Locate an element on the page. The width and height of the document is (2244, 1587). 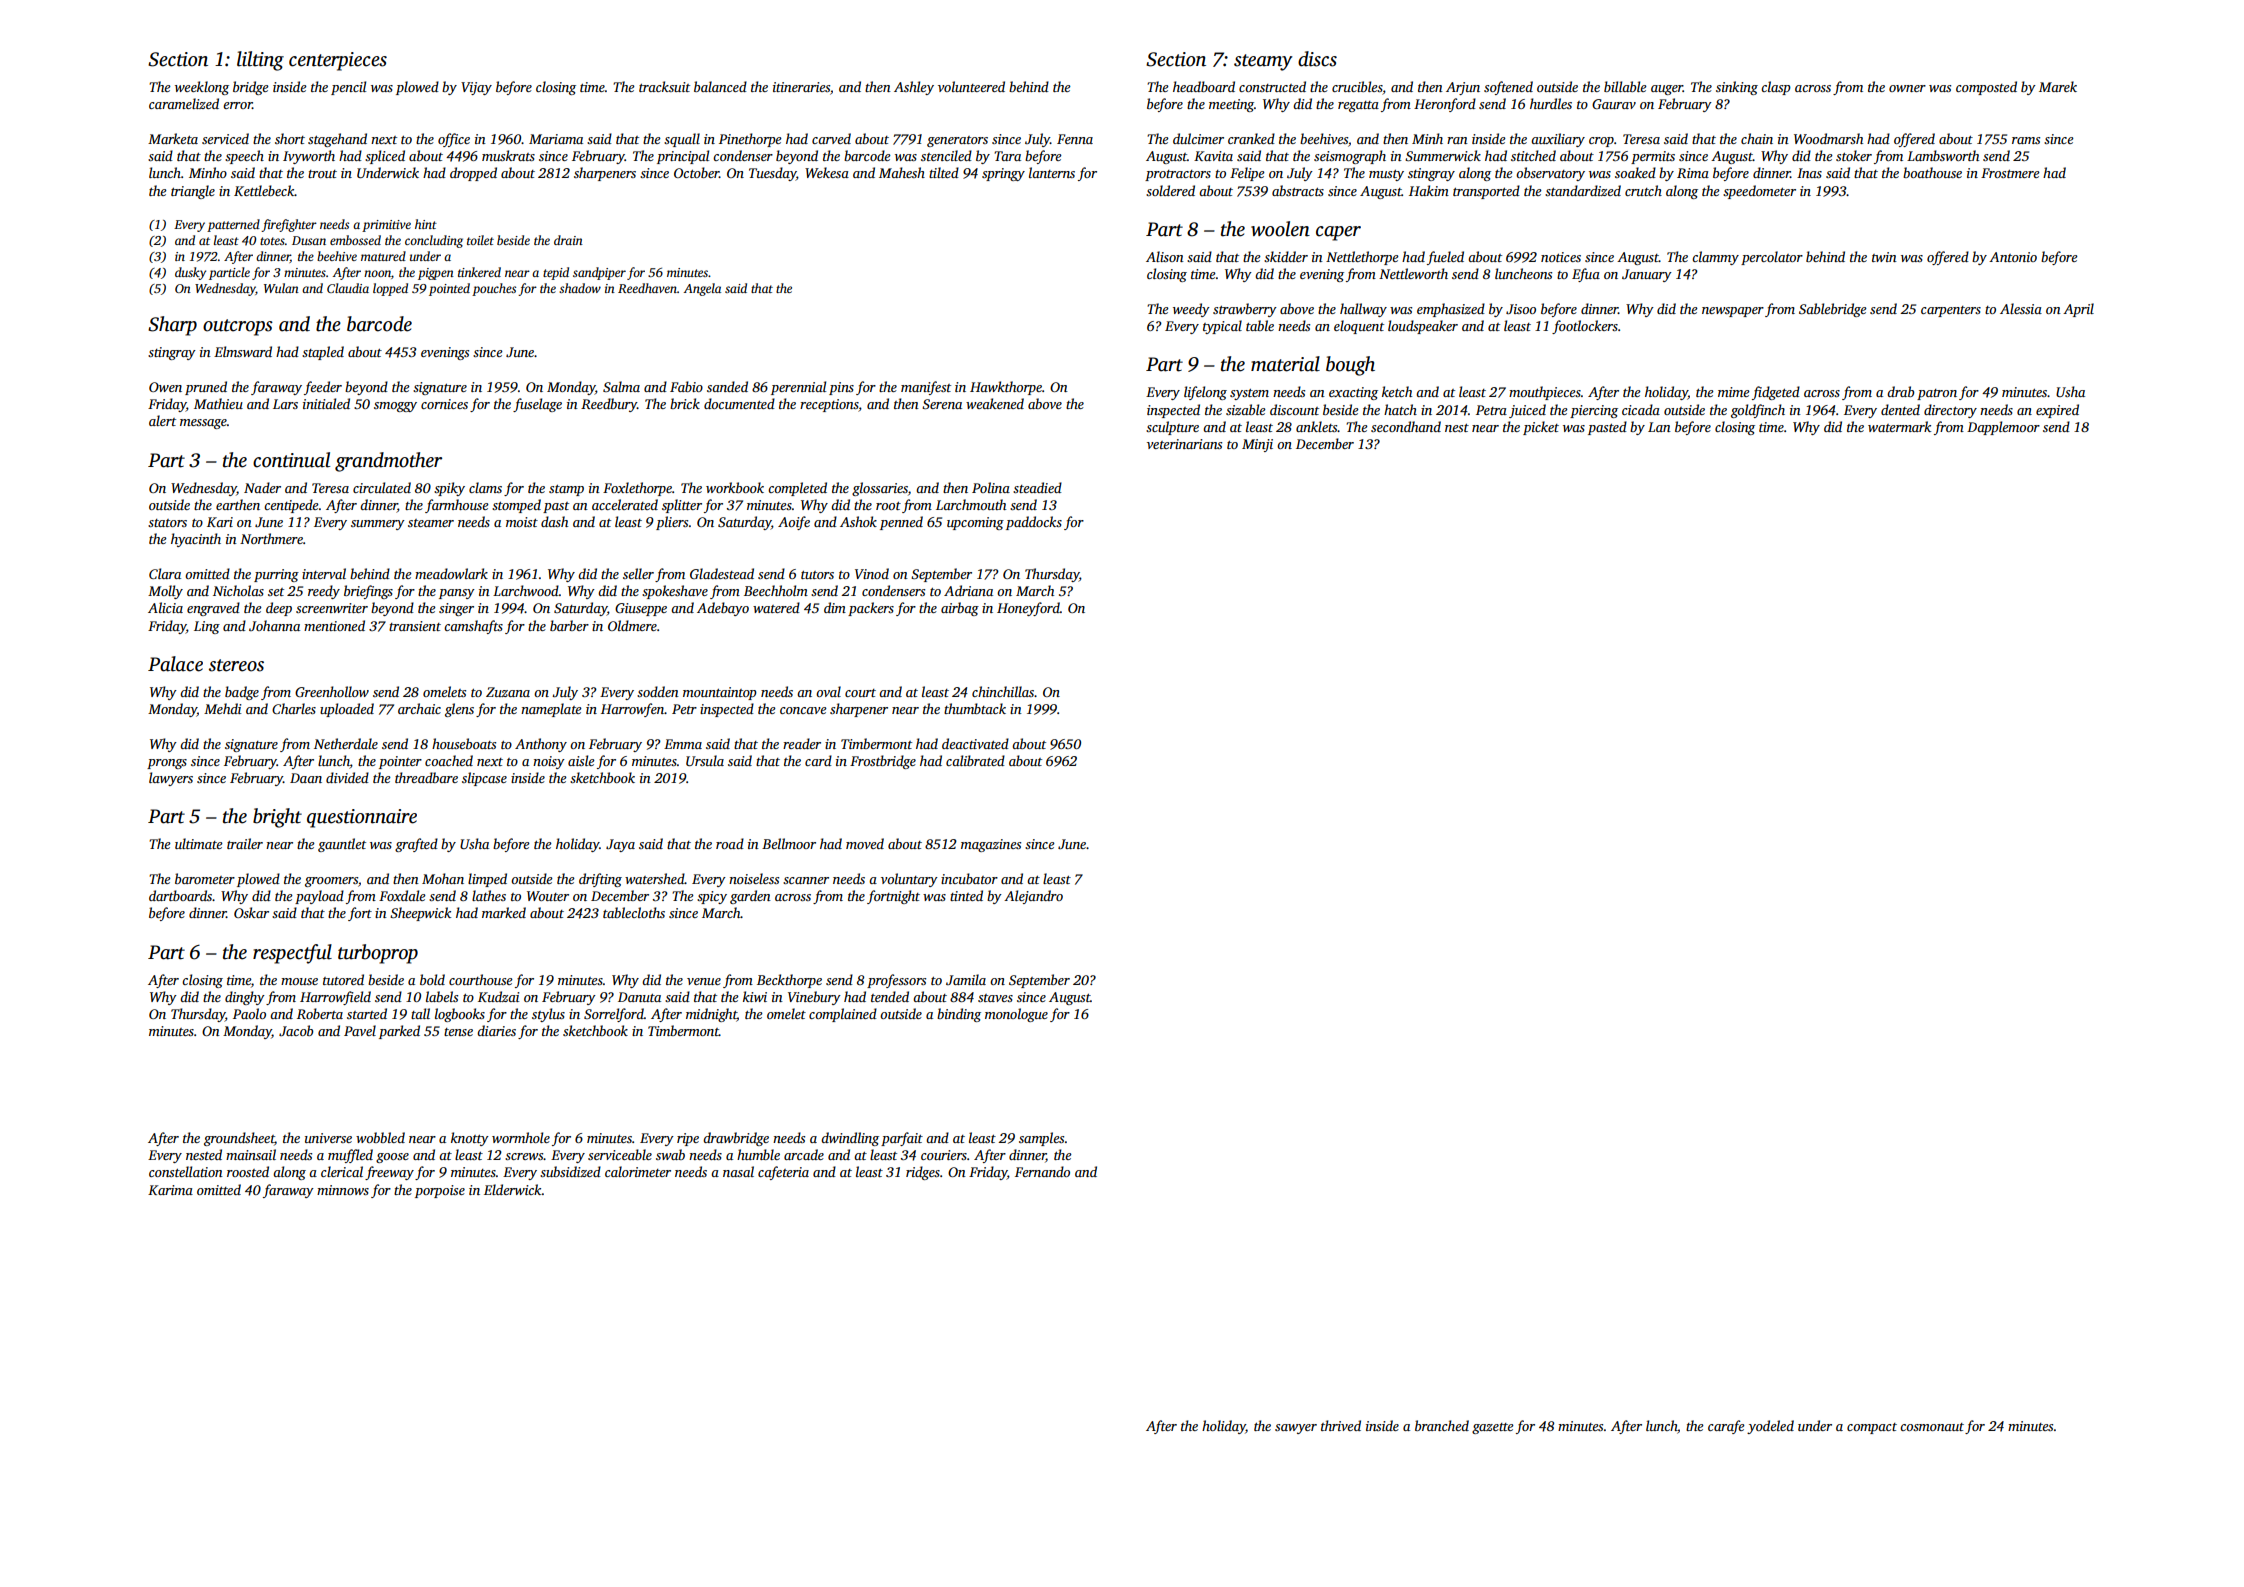
tracksuit is located at coordinates (664, 86).
